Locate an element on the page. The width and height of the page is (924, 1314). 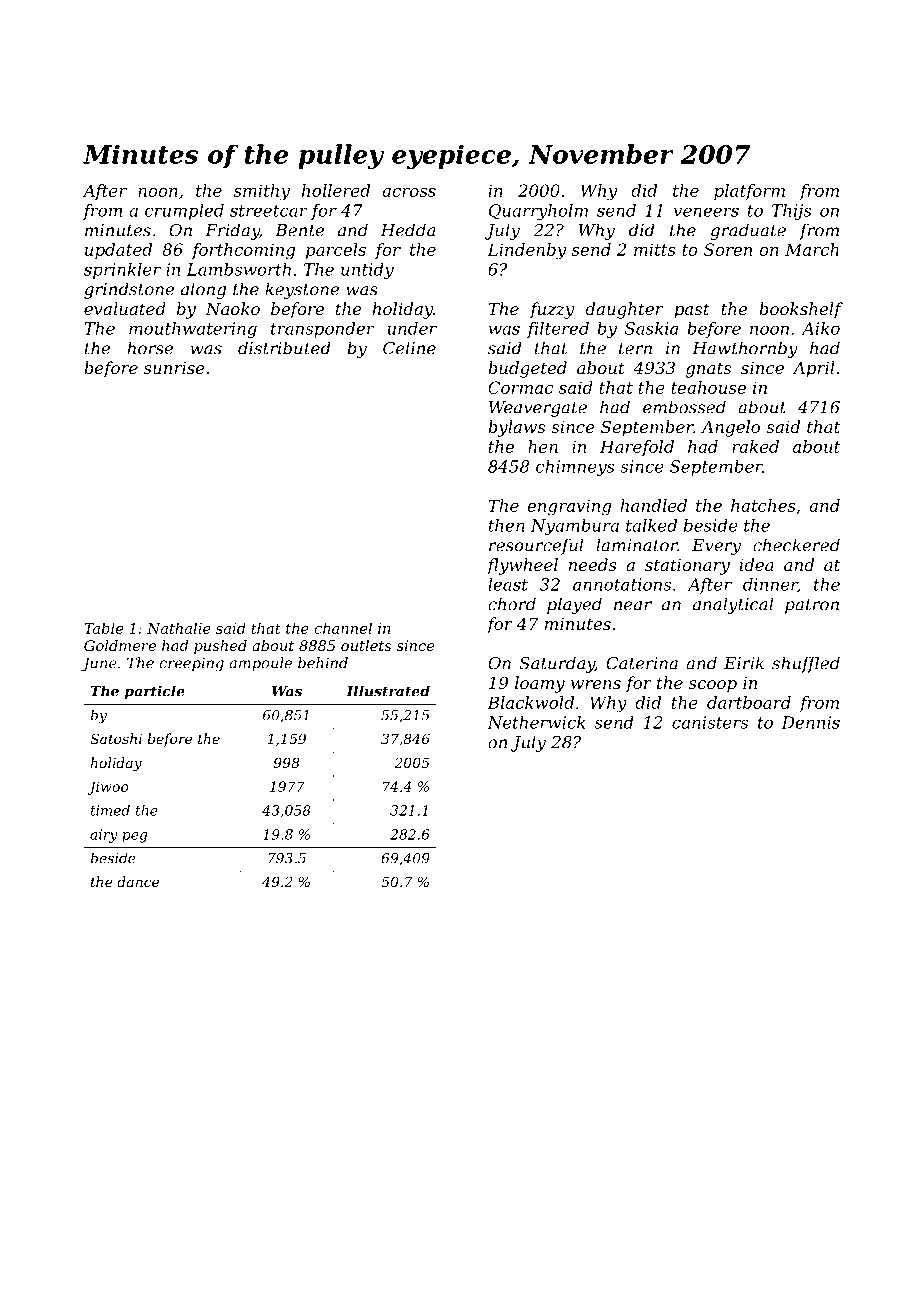
then is located at coordinates (506, 525).
